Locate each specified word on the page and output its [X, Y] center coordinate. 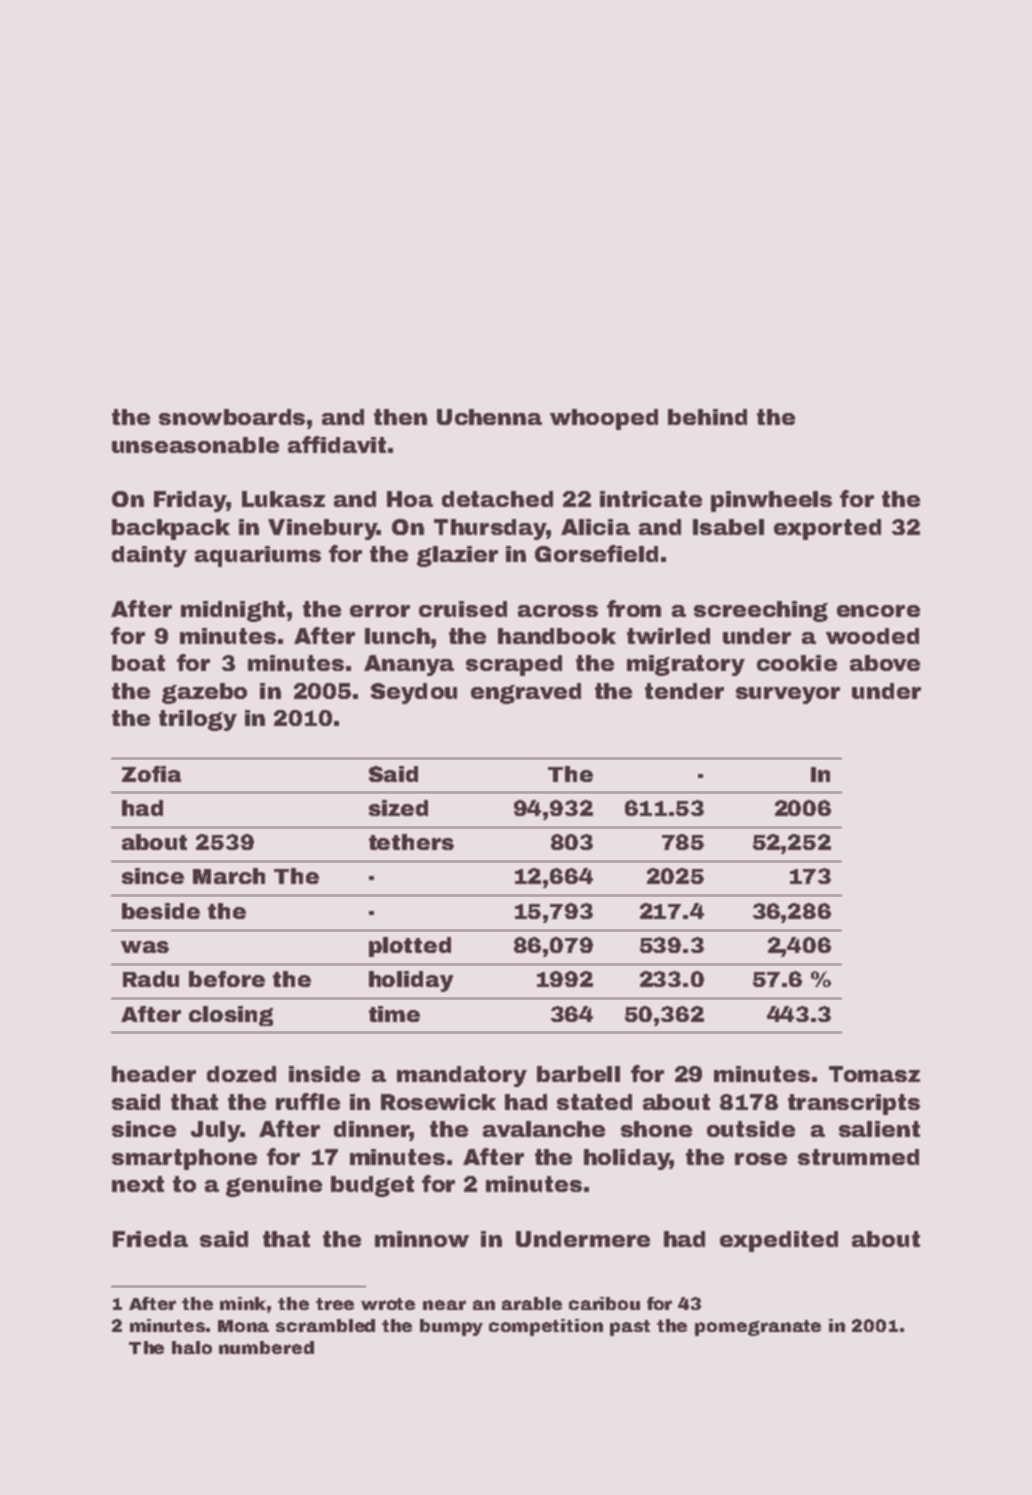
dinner [372, 1129]
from [634, 608]
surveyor [788, 695]
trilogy [198, 720]
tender [684, 691]
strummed [858, 1157]
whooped [604, 419]
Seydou [414, 693]
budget [372, 1186]
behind [707, 417]
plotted [410, 947]
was [145, 947]
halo [192, 1347]
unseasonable [195, 445]
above [885, 663]
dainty [149, 556]
